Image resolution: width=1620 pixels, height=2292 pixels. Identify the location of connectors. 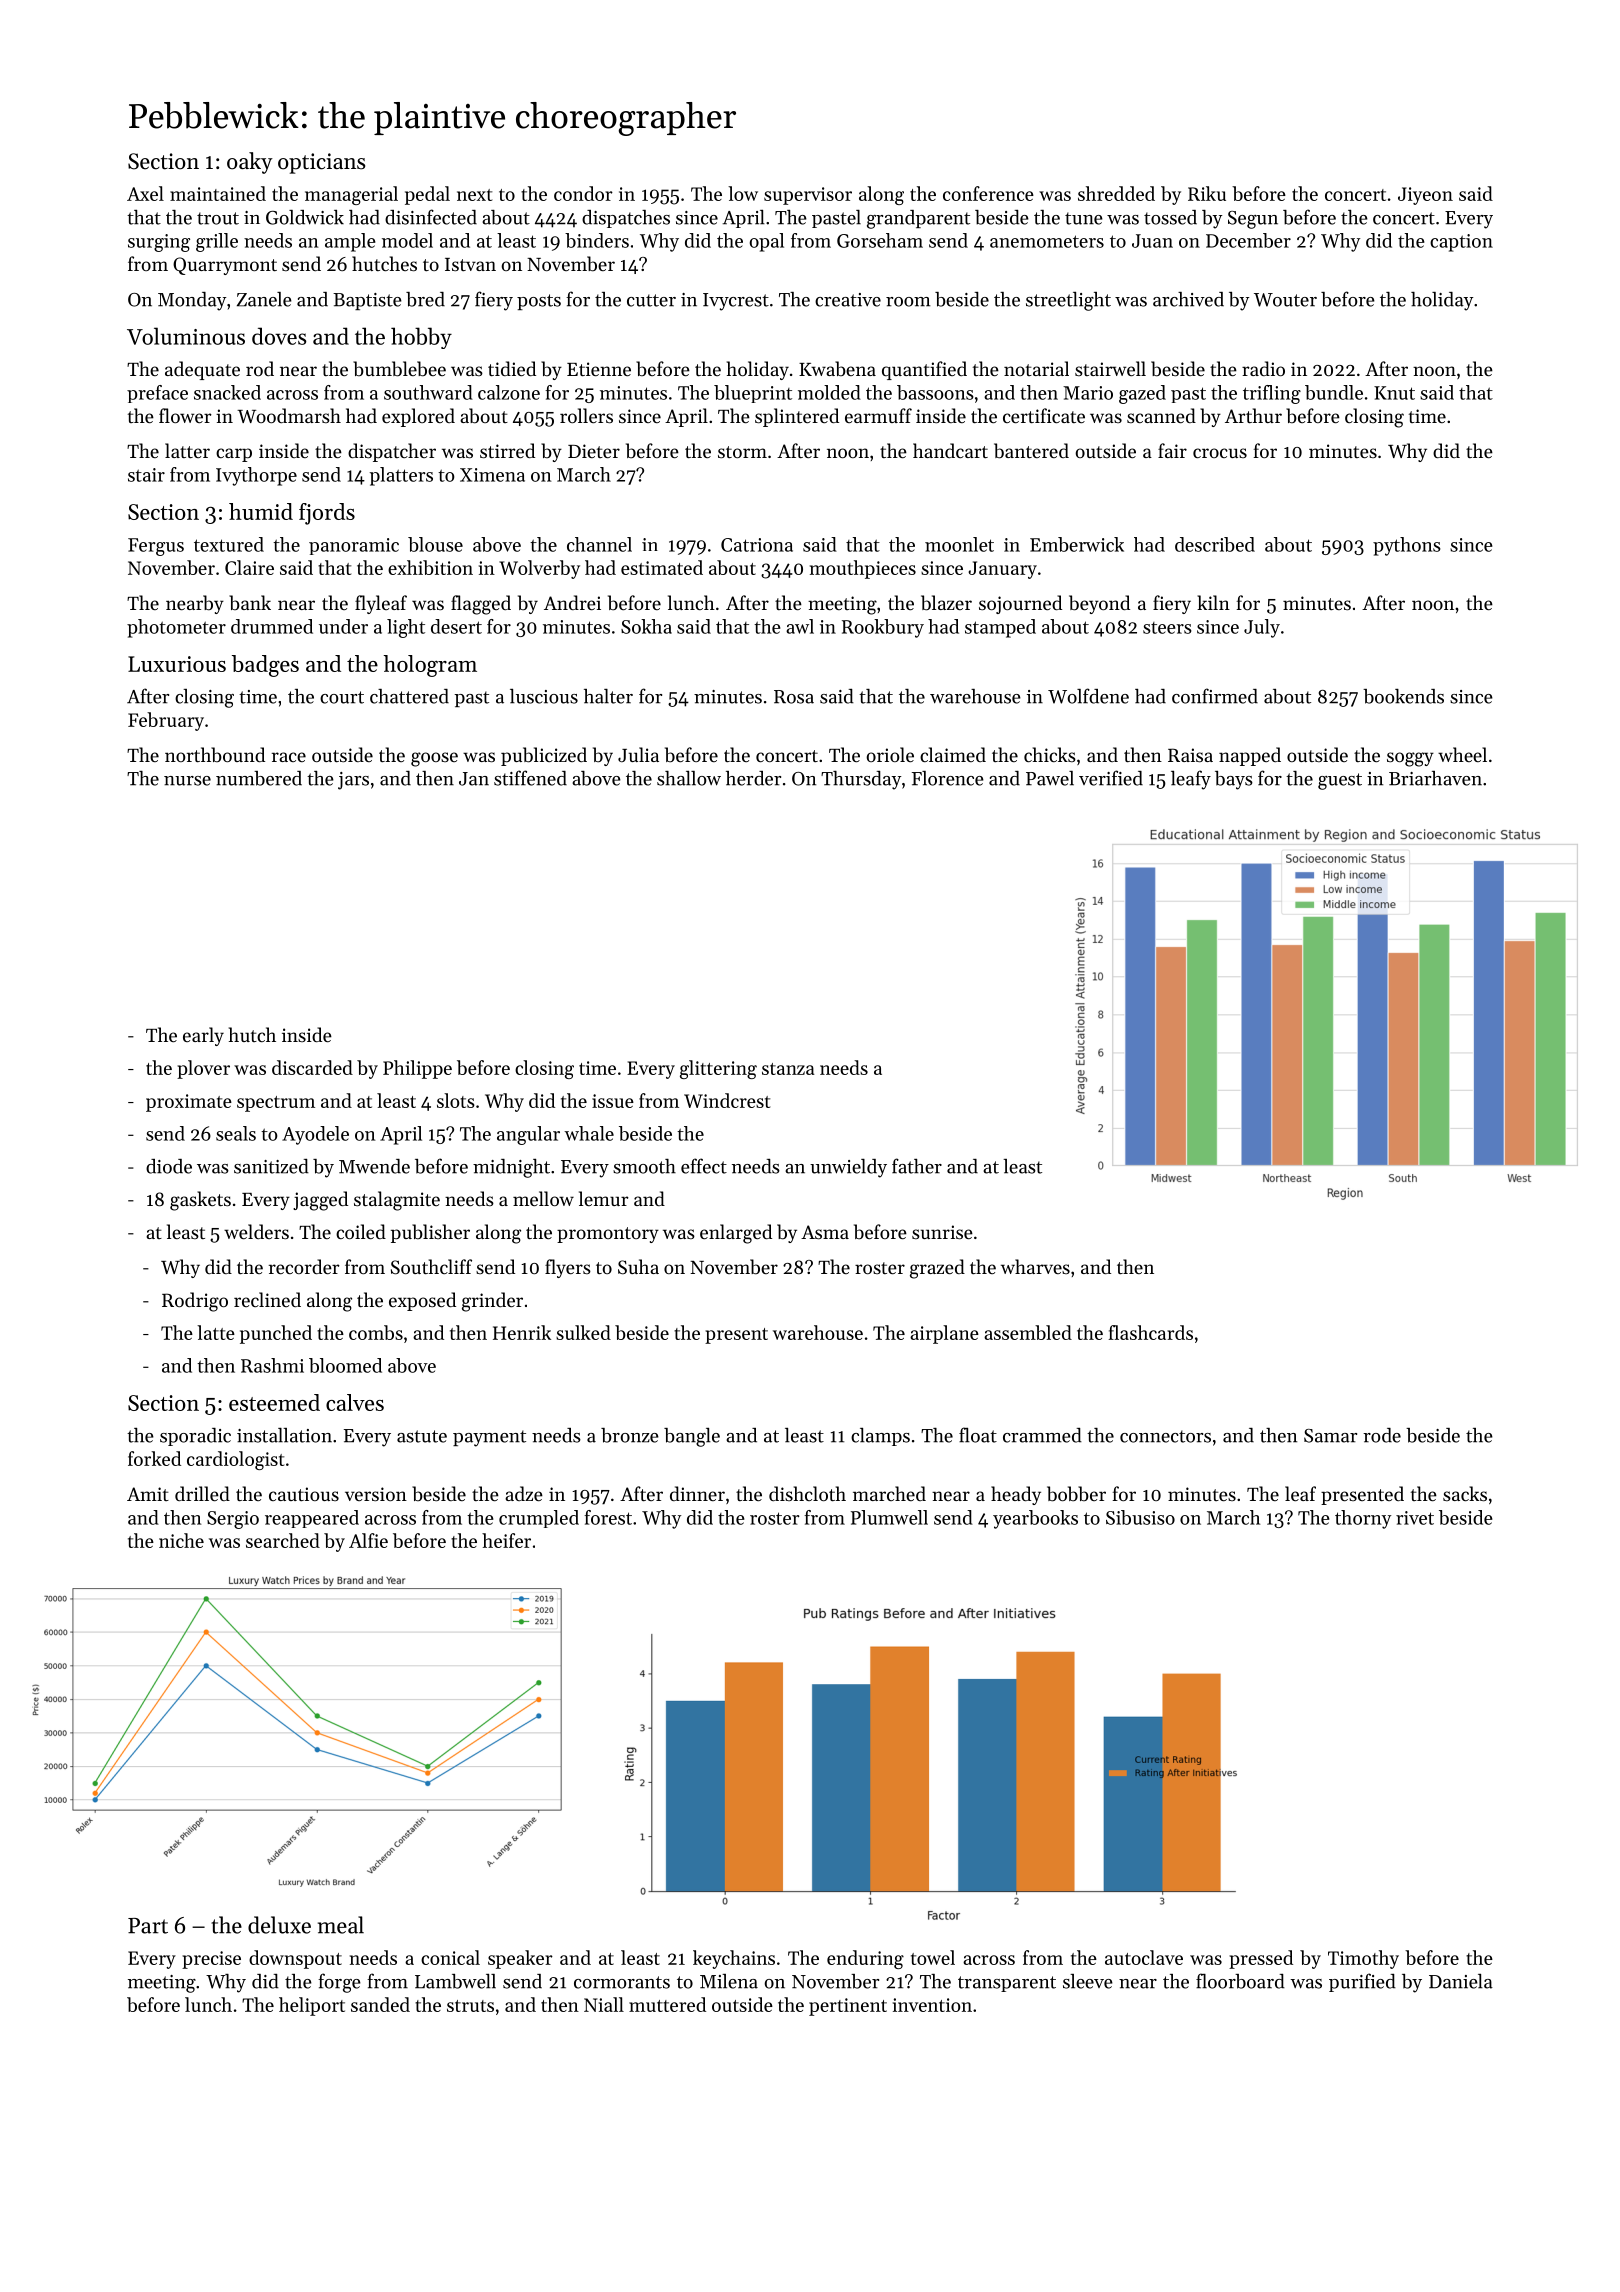
(1165, 1436).
